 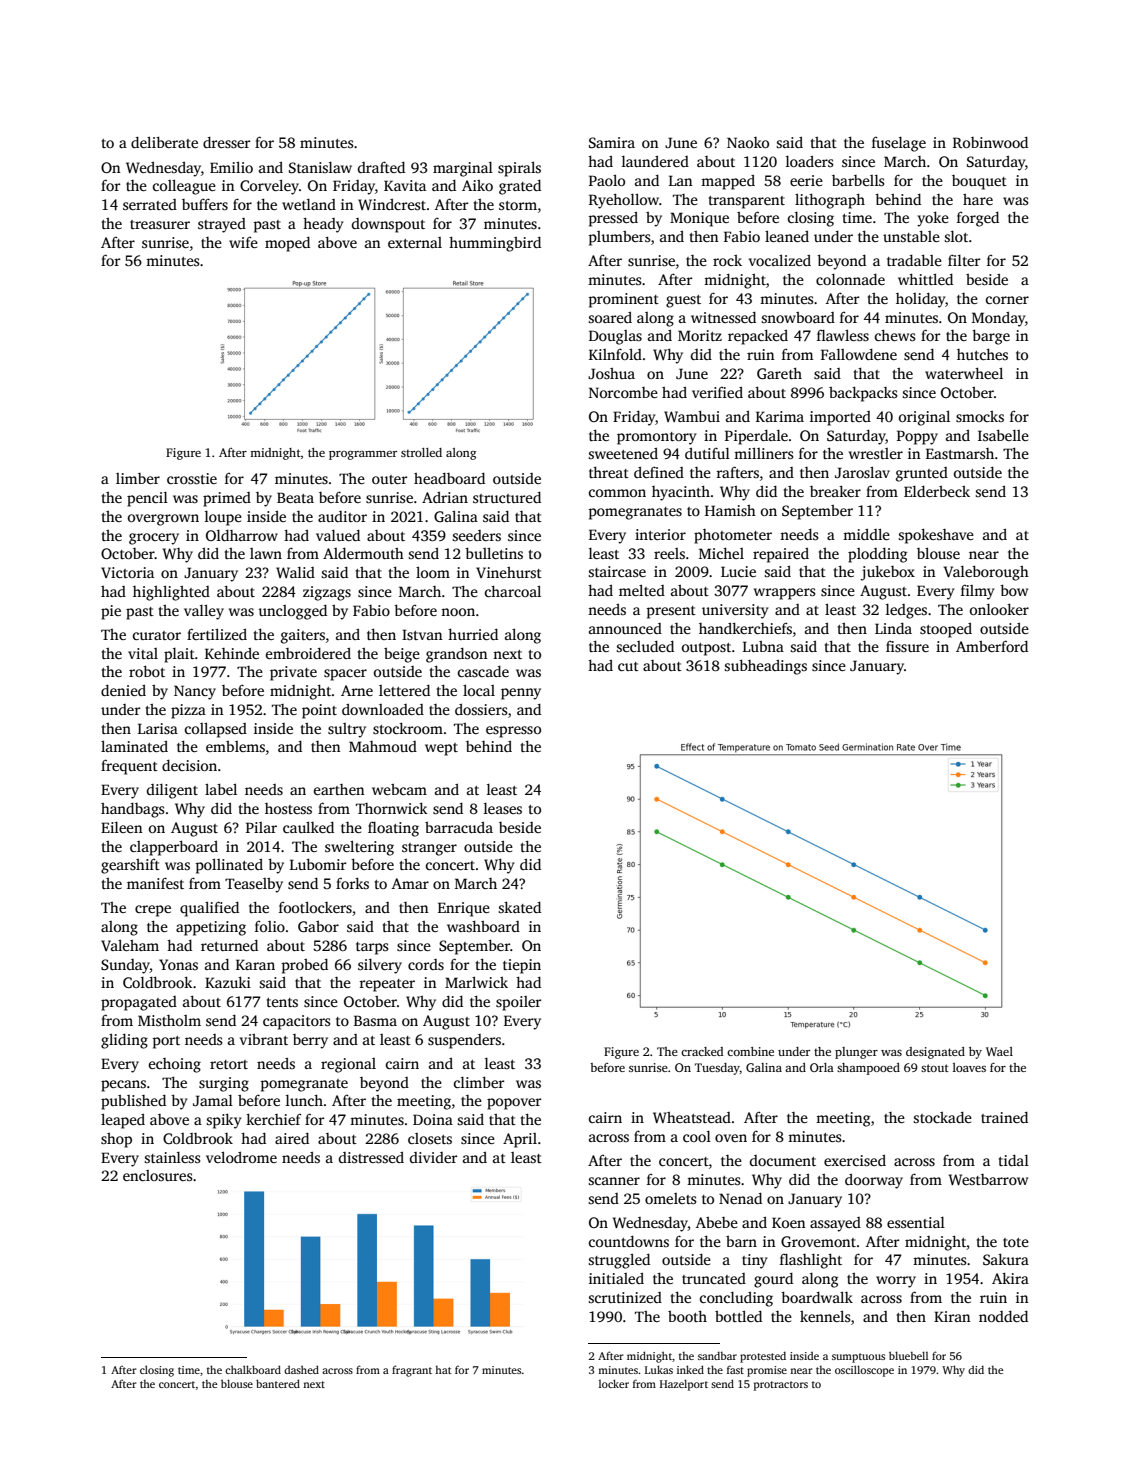 What do you see at coordinates (907, 646) in the screenshot?
I see `fissure` at bounding box center [907, 646].
